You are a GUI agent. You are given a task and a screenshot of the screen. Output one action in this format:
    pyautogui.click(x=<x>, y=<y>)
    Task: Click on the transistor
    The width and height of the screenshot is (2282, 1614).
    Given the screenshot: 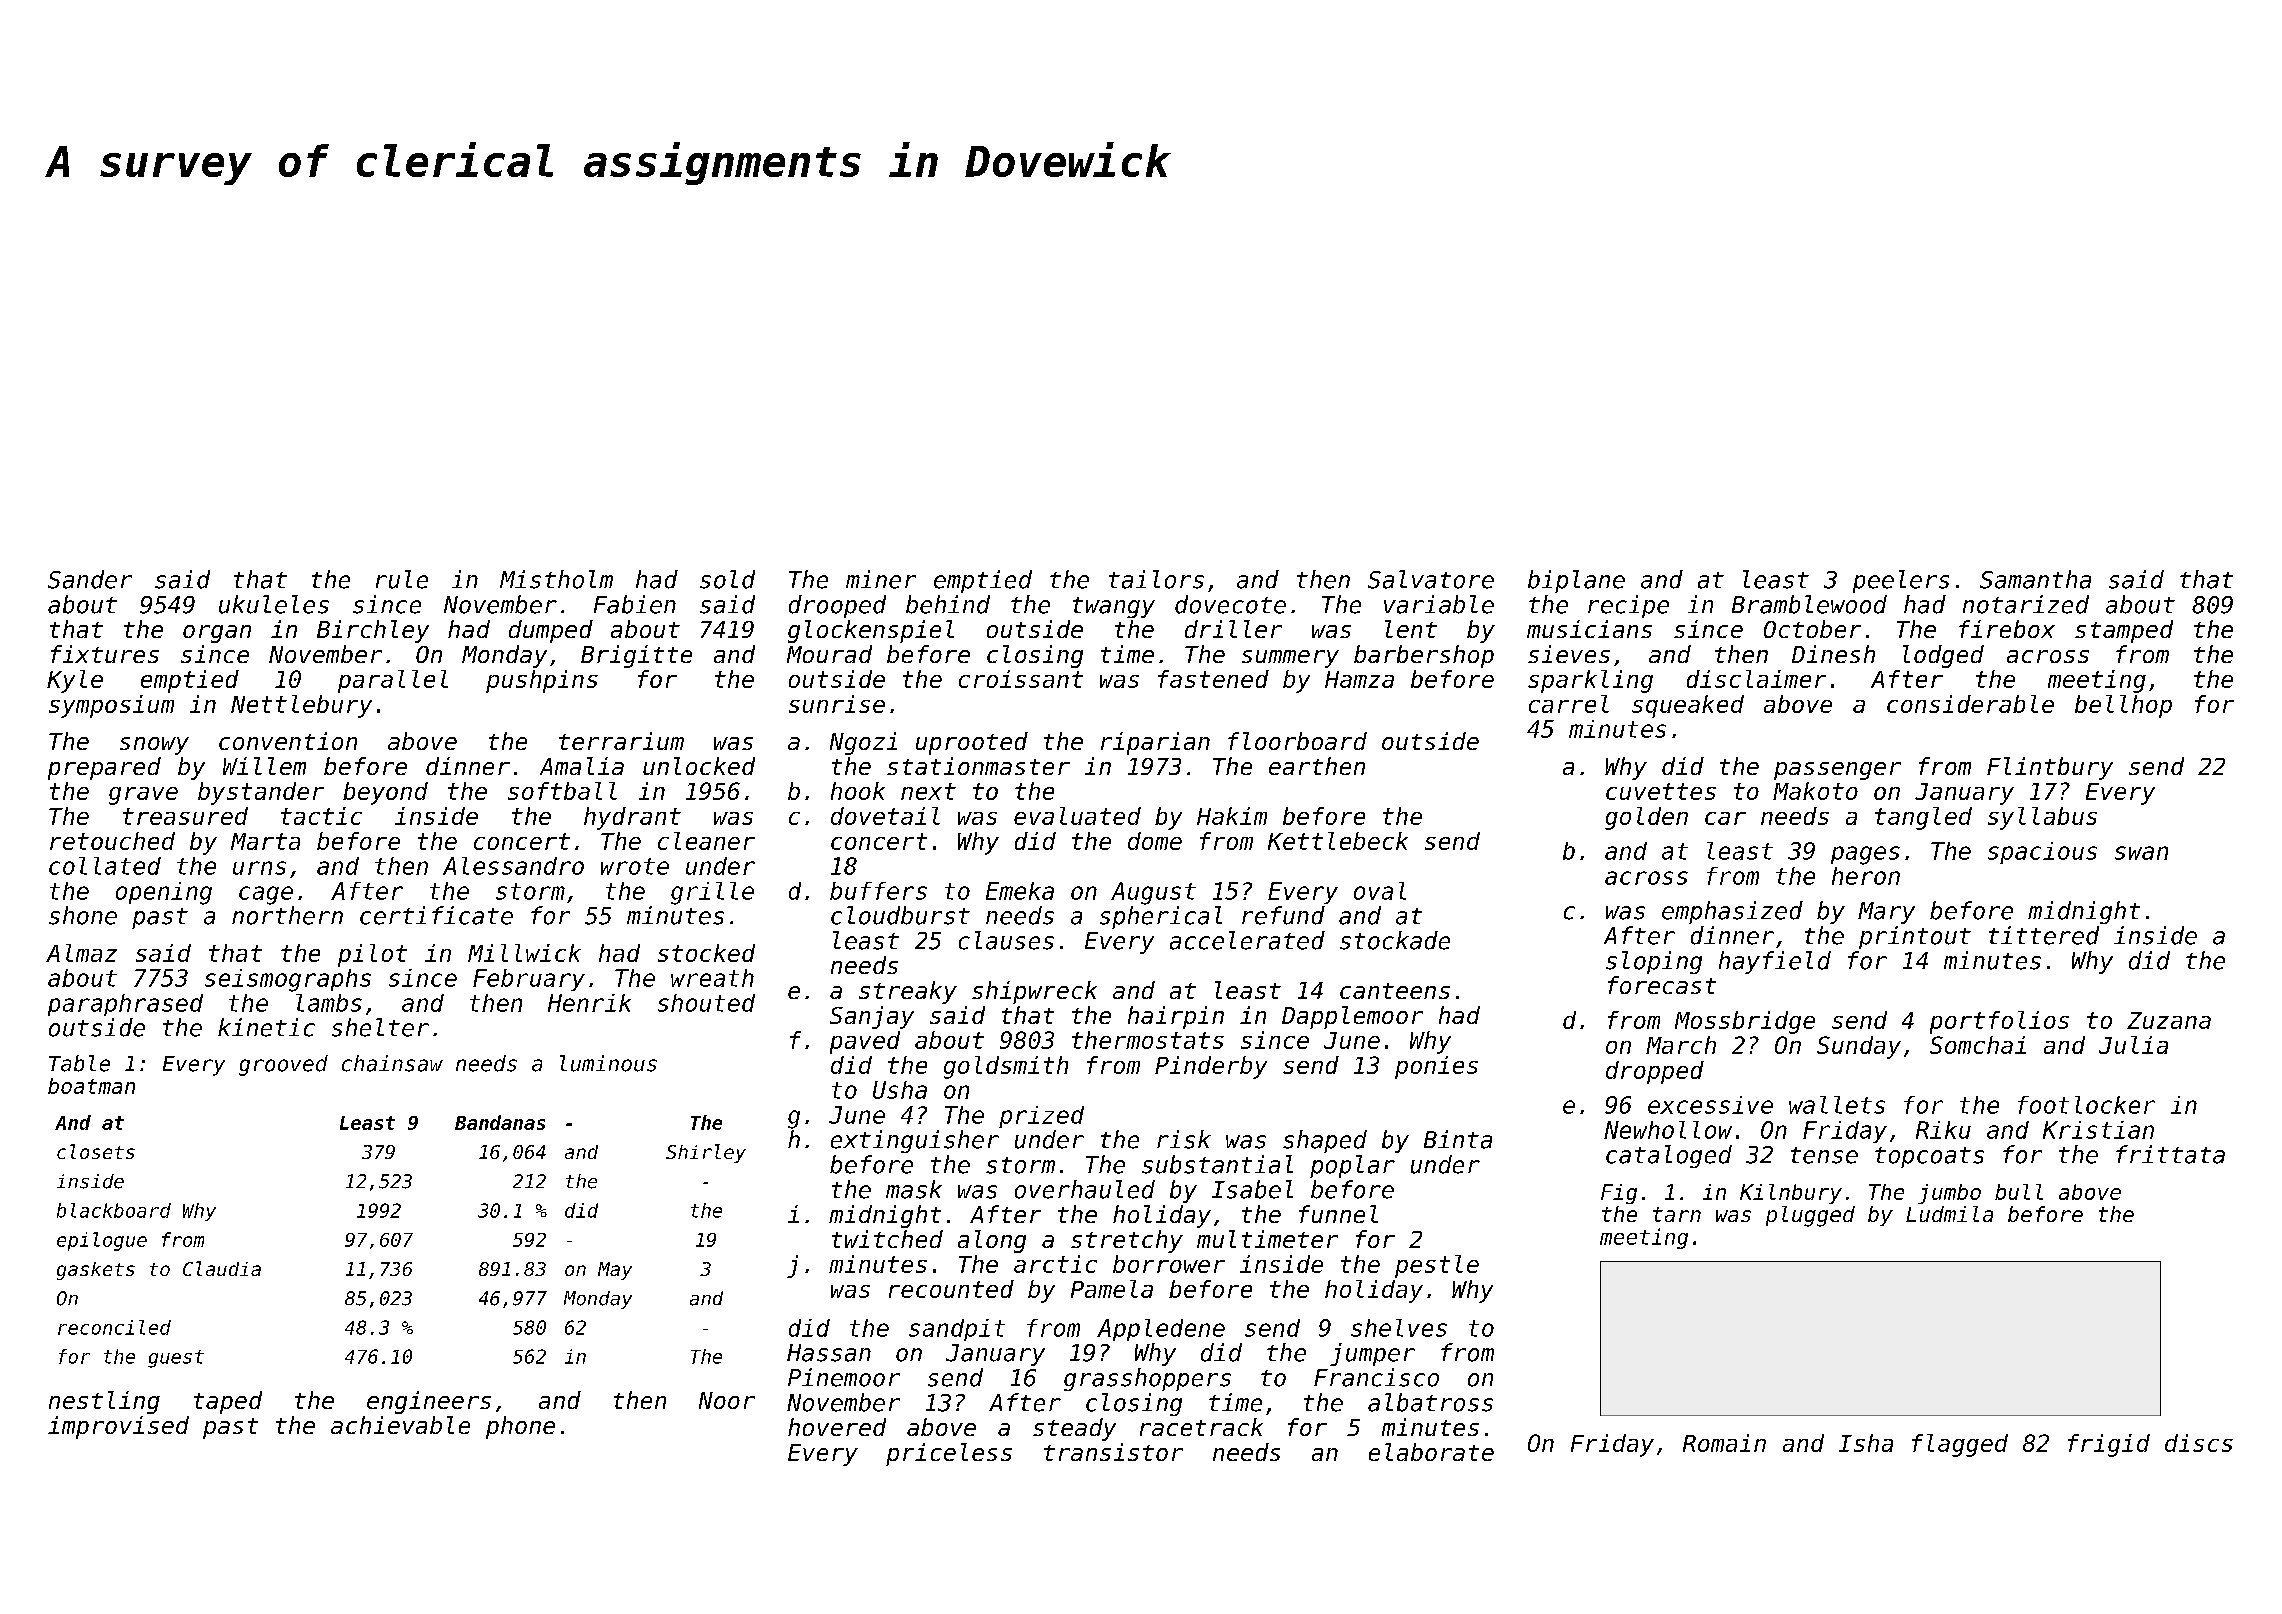 What is the action you would take?
    pyautogui.click(x=1113, y=1452)
